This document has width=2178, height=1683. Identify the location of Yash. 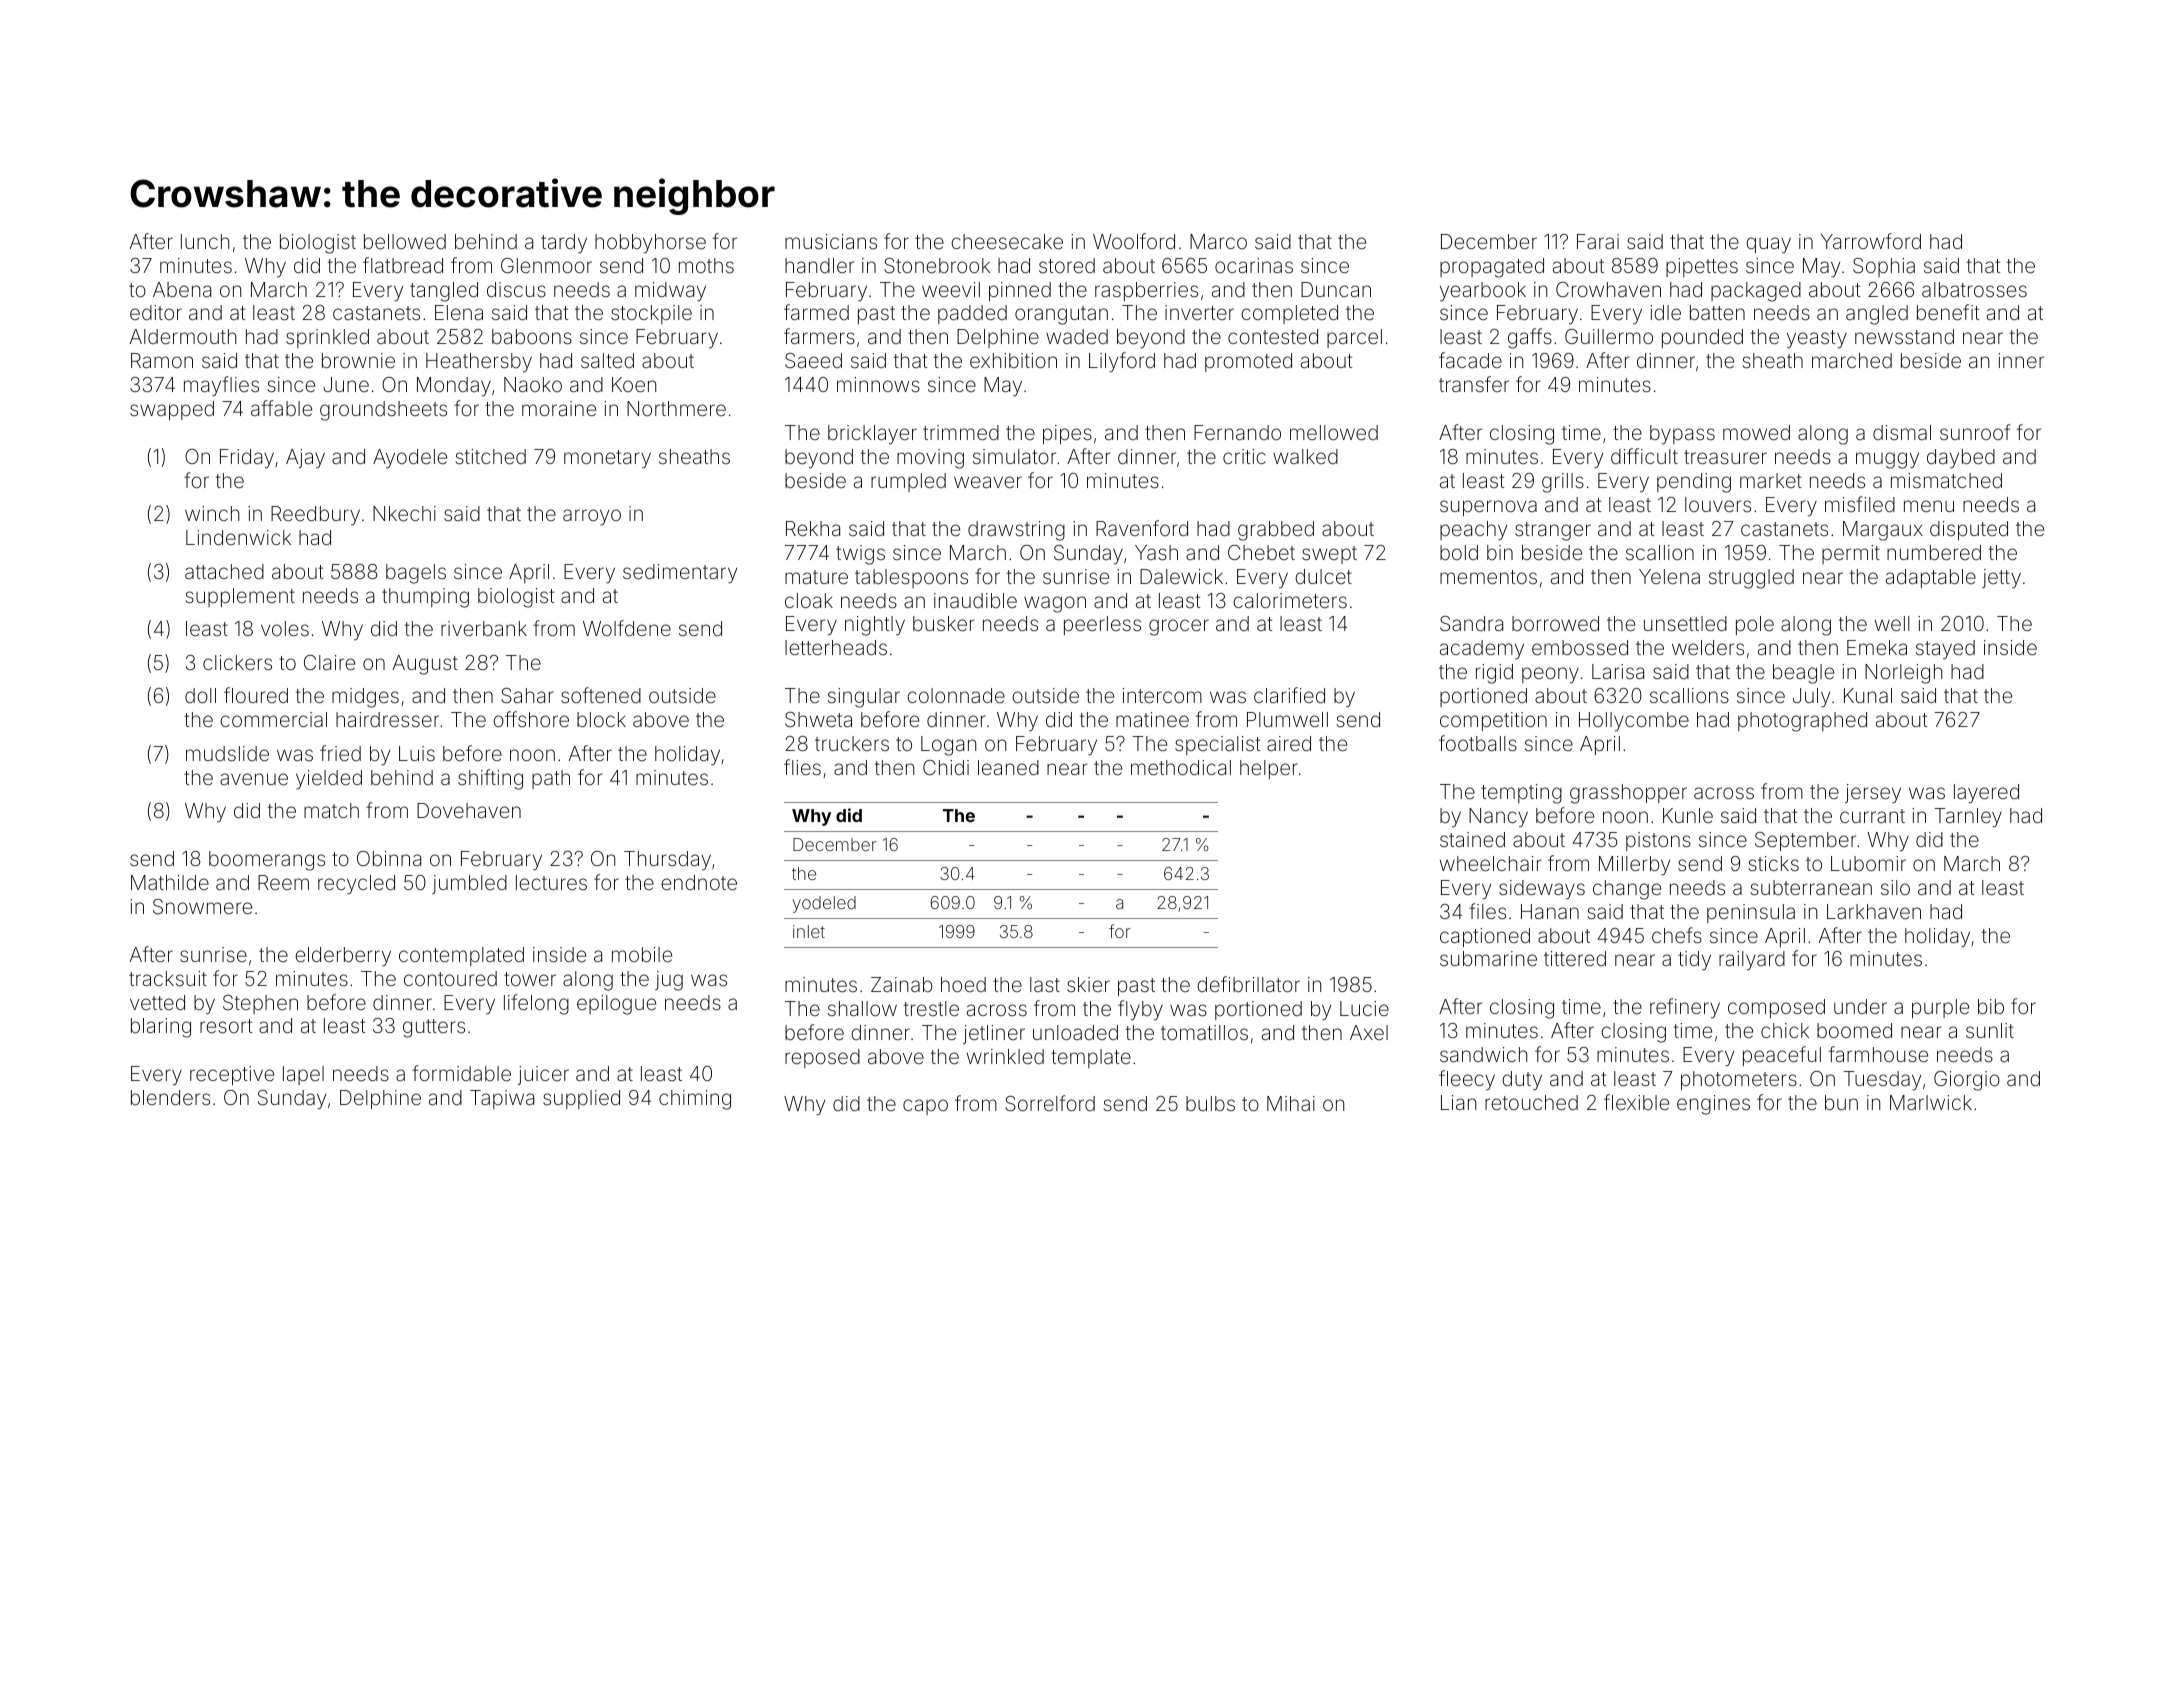
(1156, 552).
